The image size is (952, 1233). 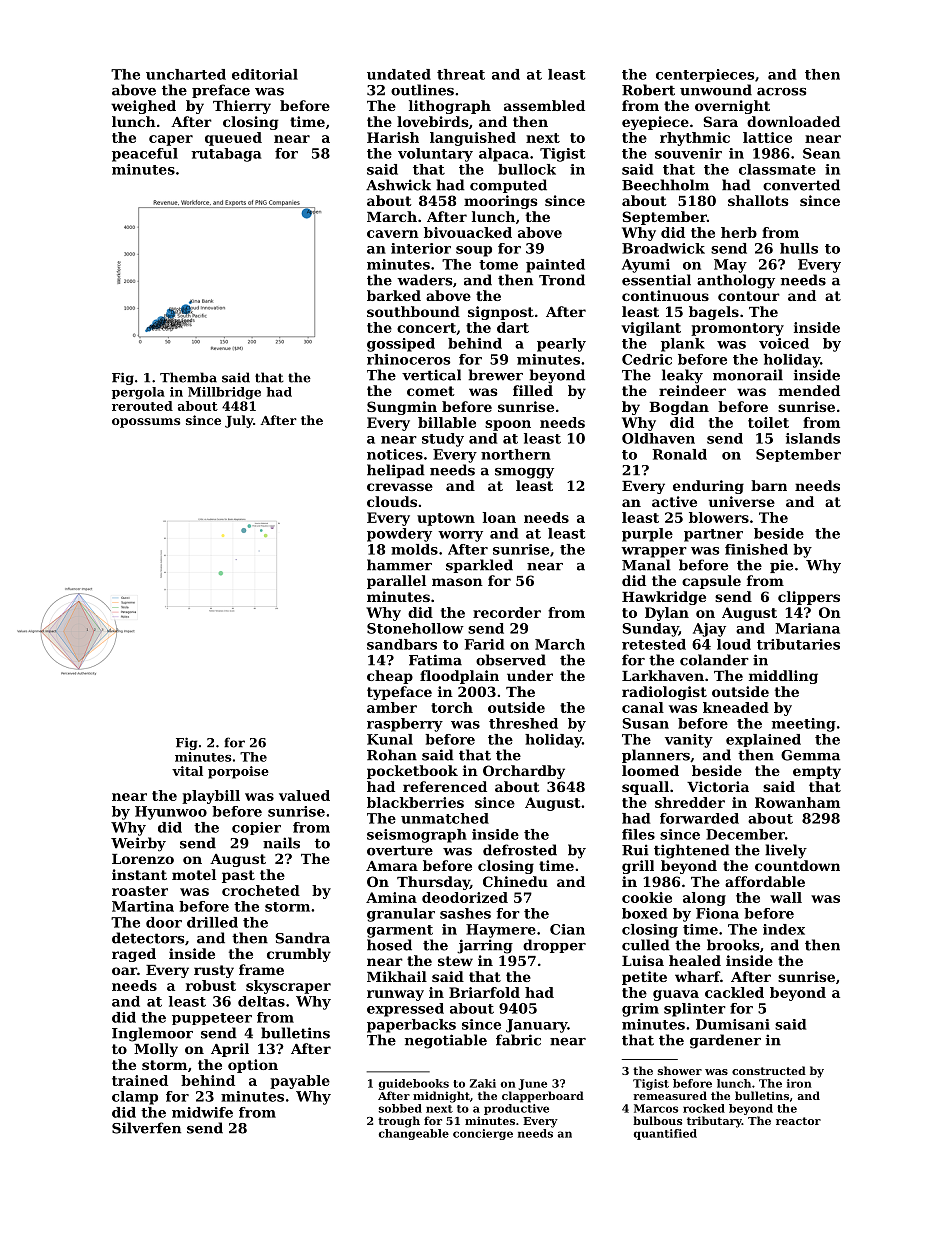 What do you see at coordinates (798, 644) in the screenshot?
I see `tributaries` at bounding box center [798, 644].
